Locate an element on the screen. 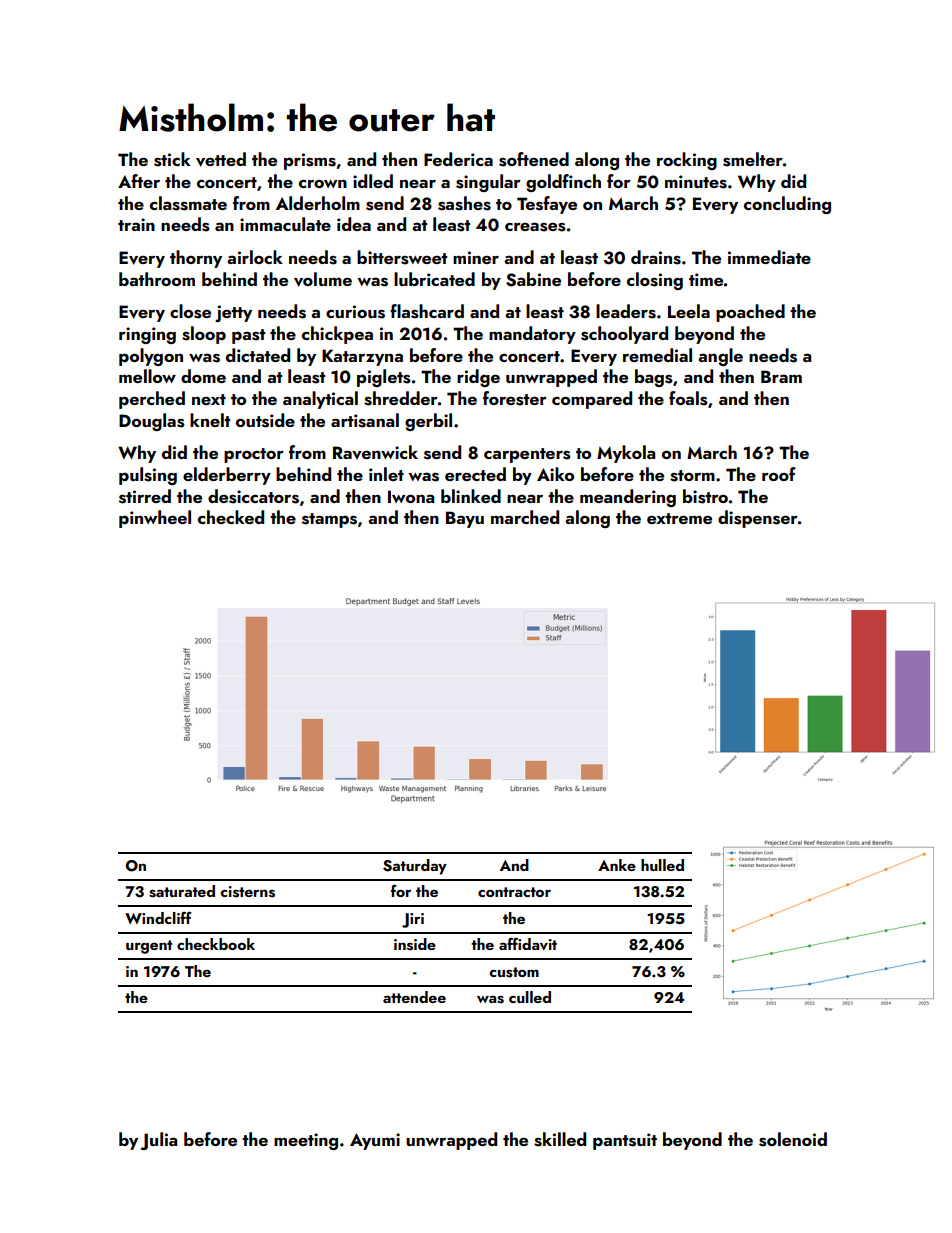 Image resolution: width=952 pixels, height=1233 pixels. contractor is located at coordinates (514, 892).
